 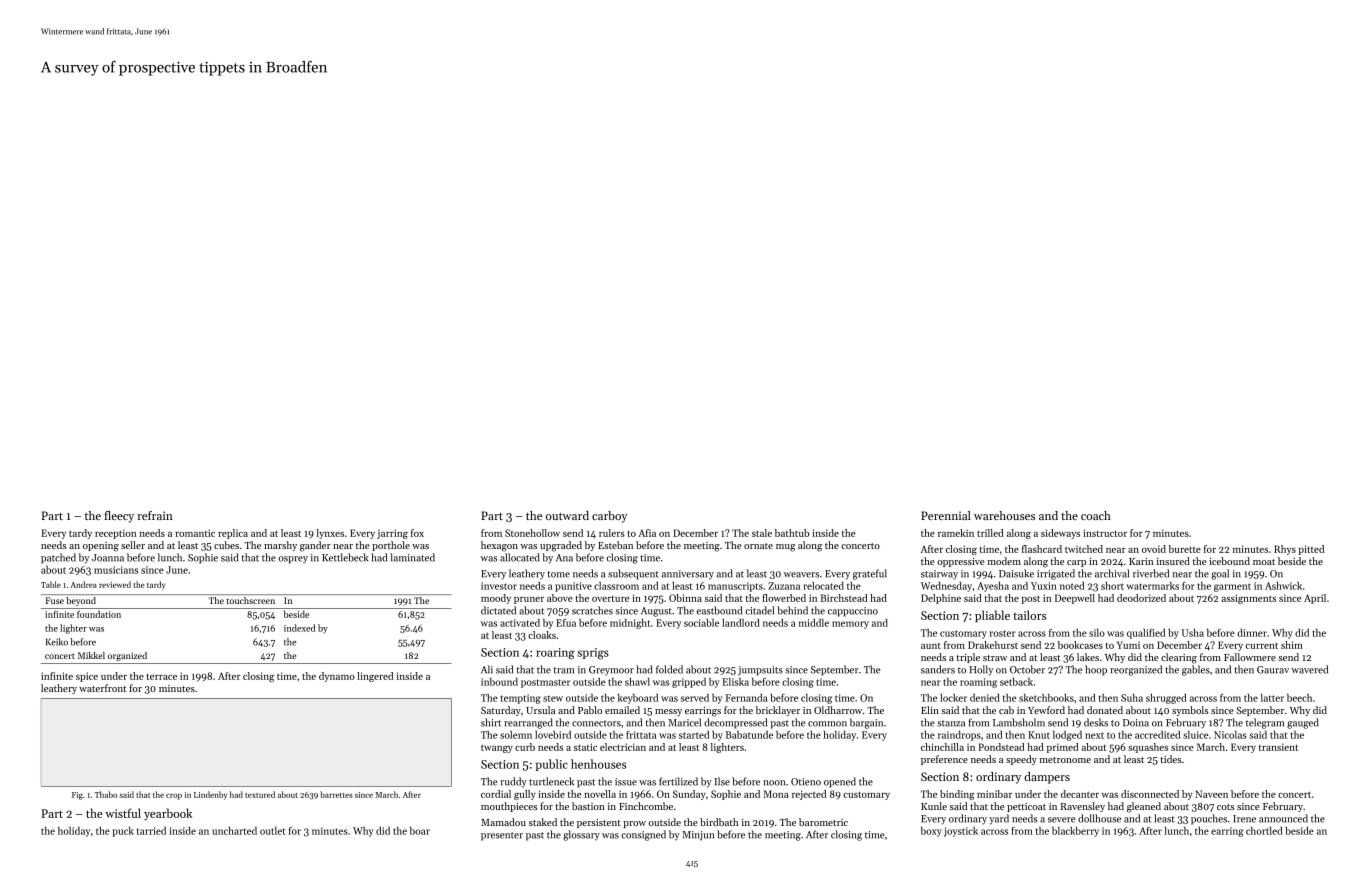 What do you see at coordinates (293, 560) in the document?
I see `osprey` at bounding box center [293, 560].
